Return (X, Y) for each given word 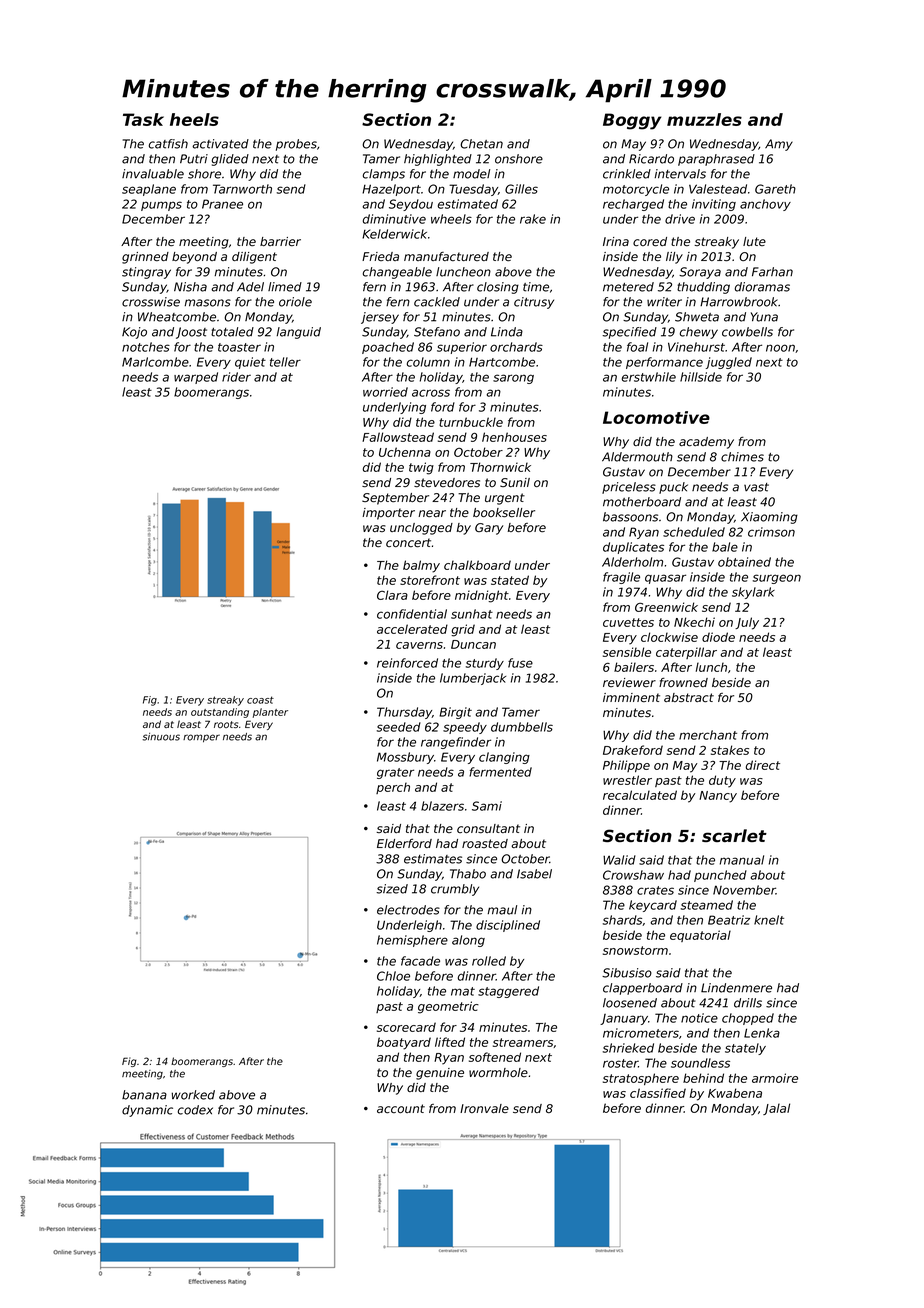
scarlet (734, 835)
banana (144, 1095)
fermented (500, 772)
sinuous (161, 737)
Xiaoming (769, 518)
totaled (232, 332)
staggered (508, 992)
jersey (380, 318)
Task (143, 119)
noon (780, 348)
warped (196, 378)
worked (193, 1095)
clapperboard (643, 989)
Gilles (521, 189)
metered (628, 287)
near (432, 513)
